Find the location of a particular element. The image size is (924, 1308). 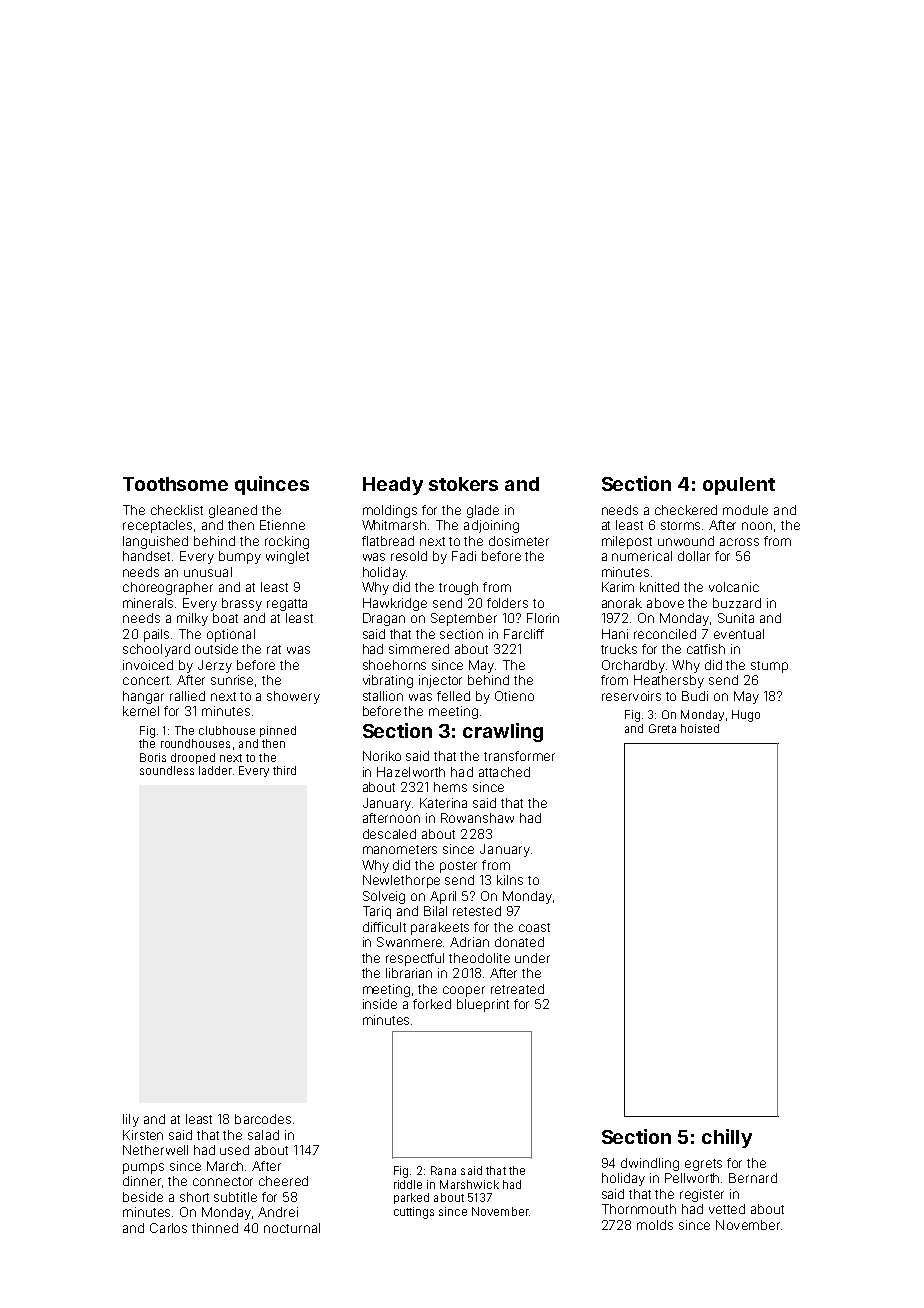

forked is located at coordinates (432, 1004).
